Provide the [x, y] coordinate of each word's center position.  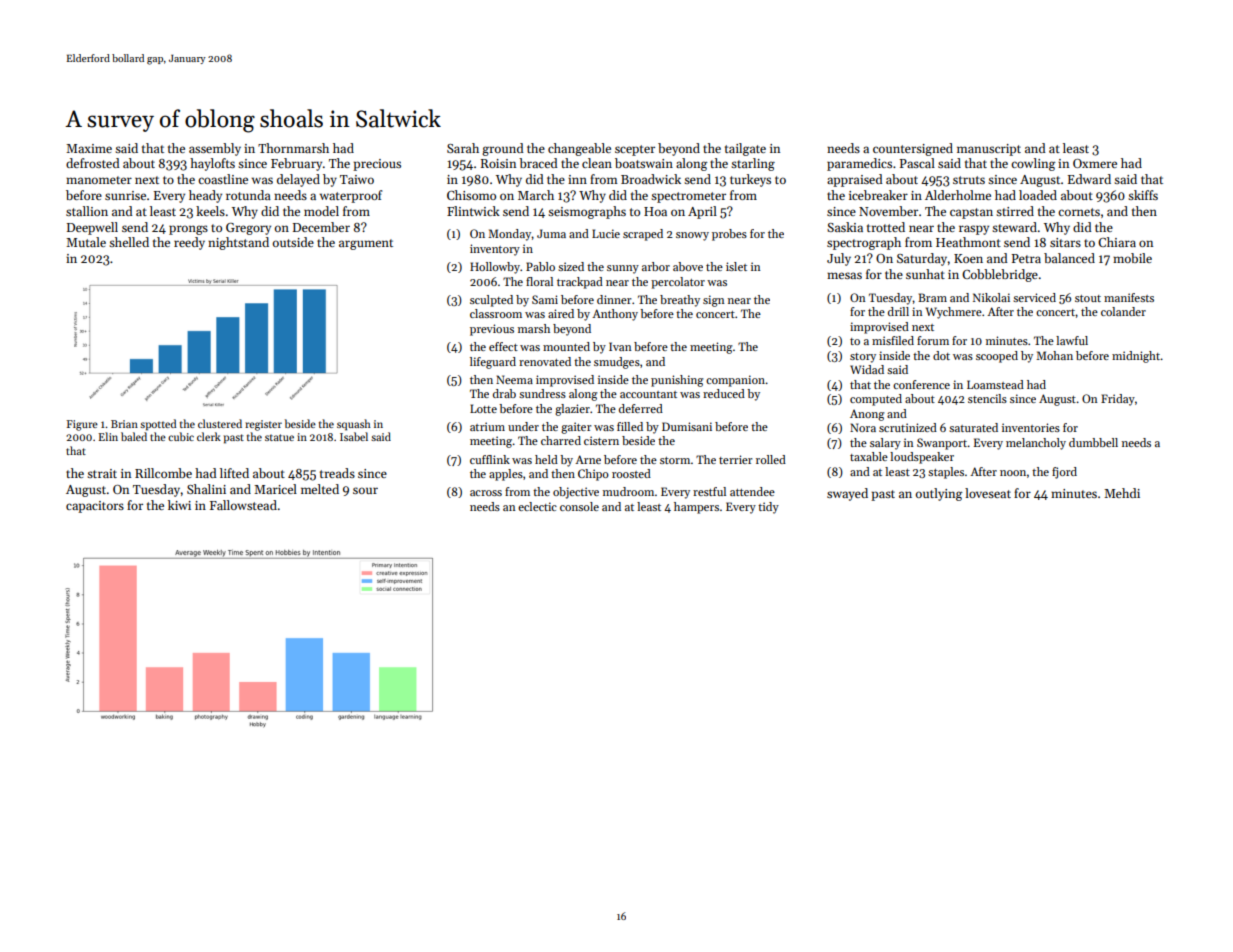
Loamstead [995, 384]
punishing [677, 381]
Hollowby [495, 268]
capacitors [95, 507]
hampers [696, 508]
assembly [215, 149]
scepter [635, 150]
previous [492, 330]
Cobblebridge [1000, 275]
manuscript [989, 150]
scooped [997, 357]
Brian [124, 424]
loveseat [988, 493]
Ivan [620, 346]
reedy [189, 243]
